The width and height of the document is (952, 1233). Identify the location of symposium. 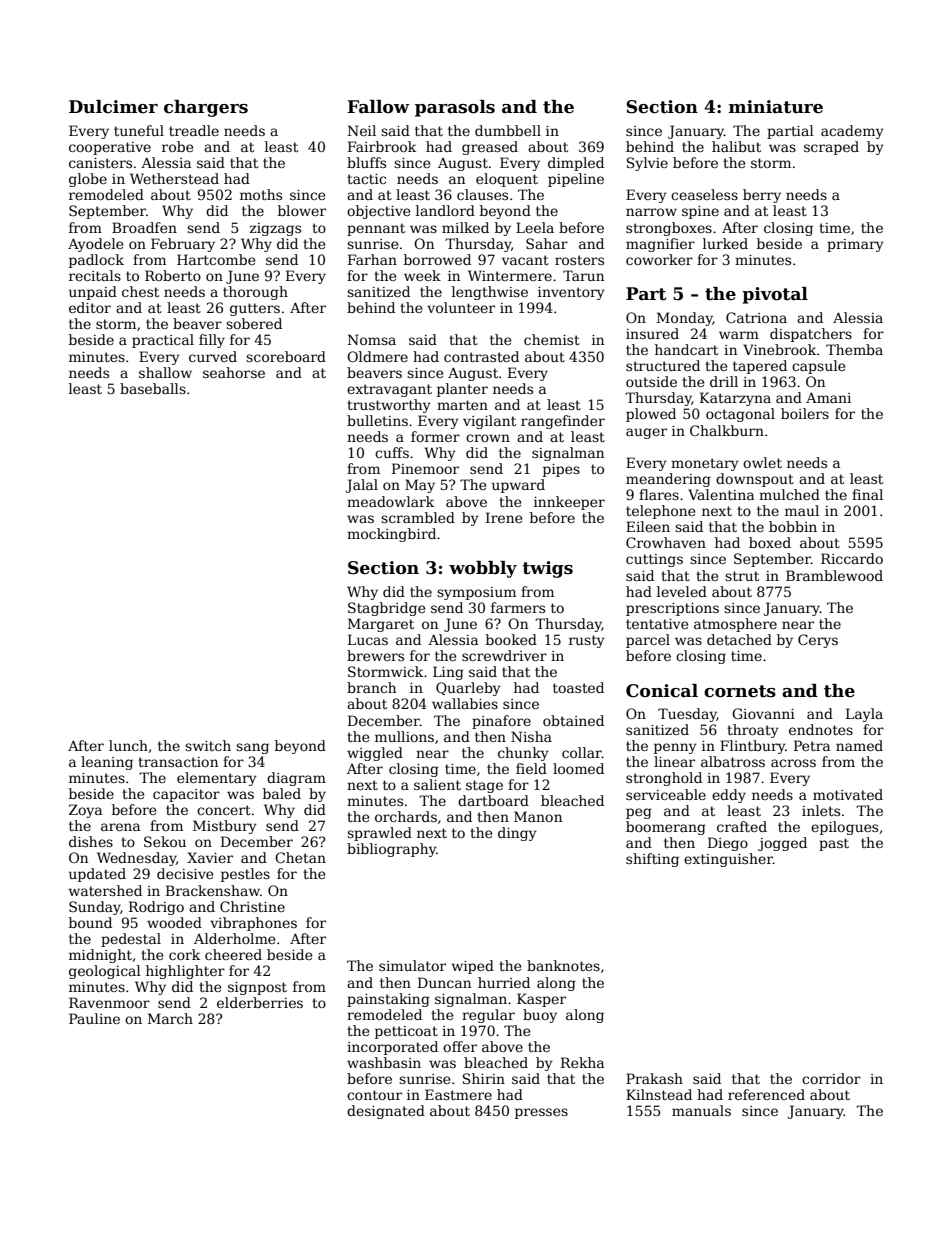
(476, 593).
